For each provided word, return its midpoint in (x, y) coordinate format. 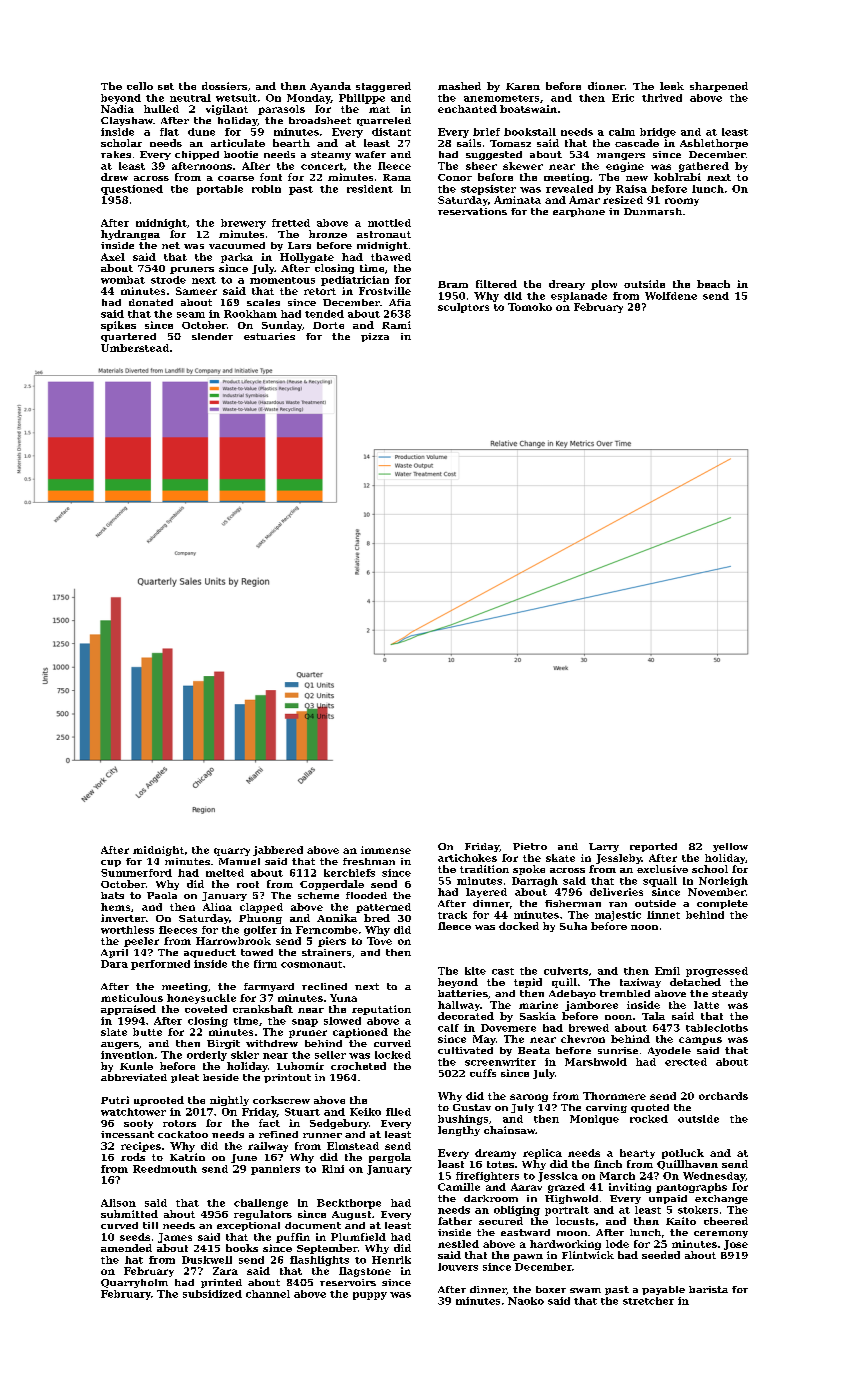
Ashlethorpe (714, 144)
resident (370, 189)
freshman (369, 861)
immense (386, 850)
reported (653, 847)
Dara (114, 964)
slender (212, 336)
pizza (375, 337)
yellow (730, 847)
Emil (667, 971)
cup (111, 863)
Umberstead (135, 348)
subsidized (212, 1294)
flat (169, 132)
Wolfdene (671, 296)
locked (393, 1055)
